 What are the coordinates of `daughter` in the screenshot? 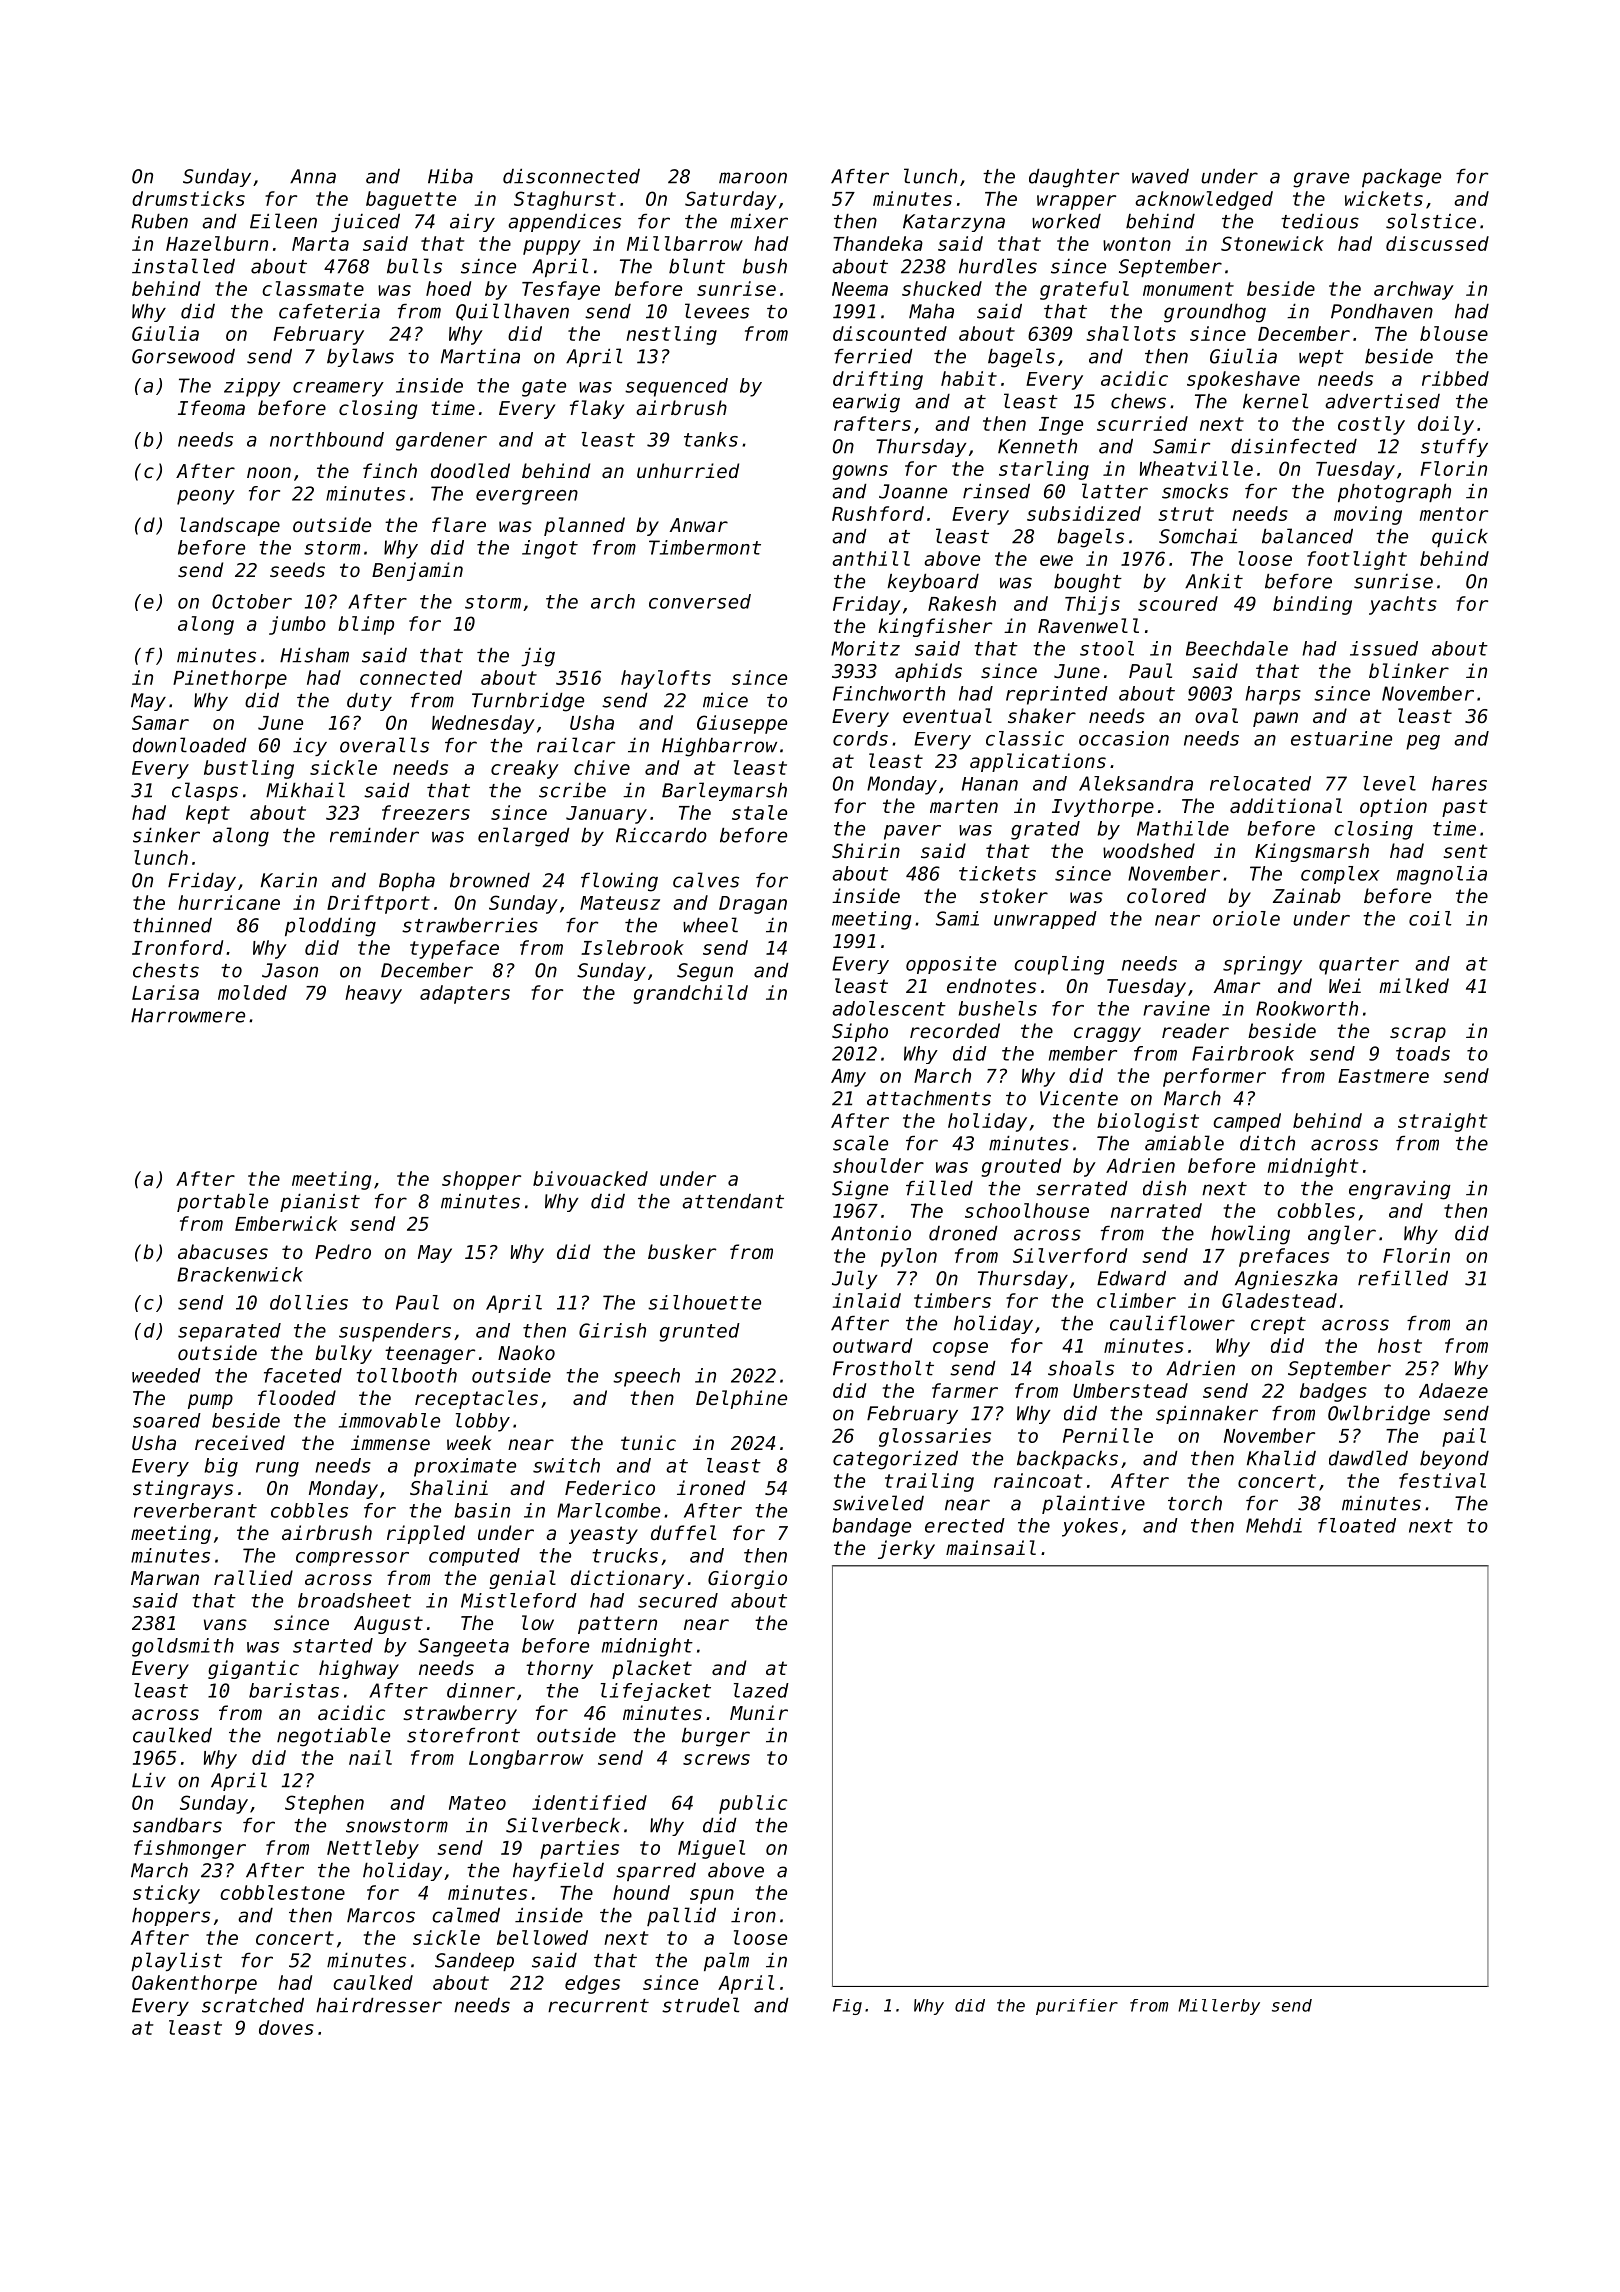 It's located at (1074, 178).
